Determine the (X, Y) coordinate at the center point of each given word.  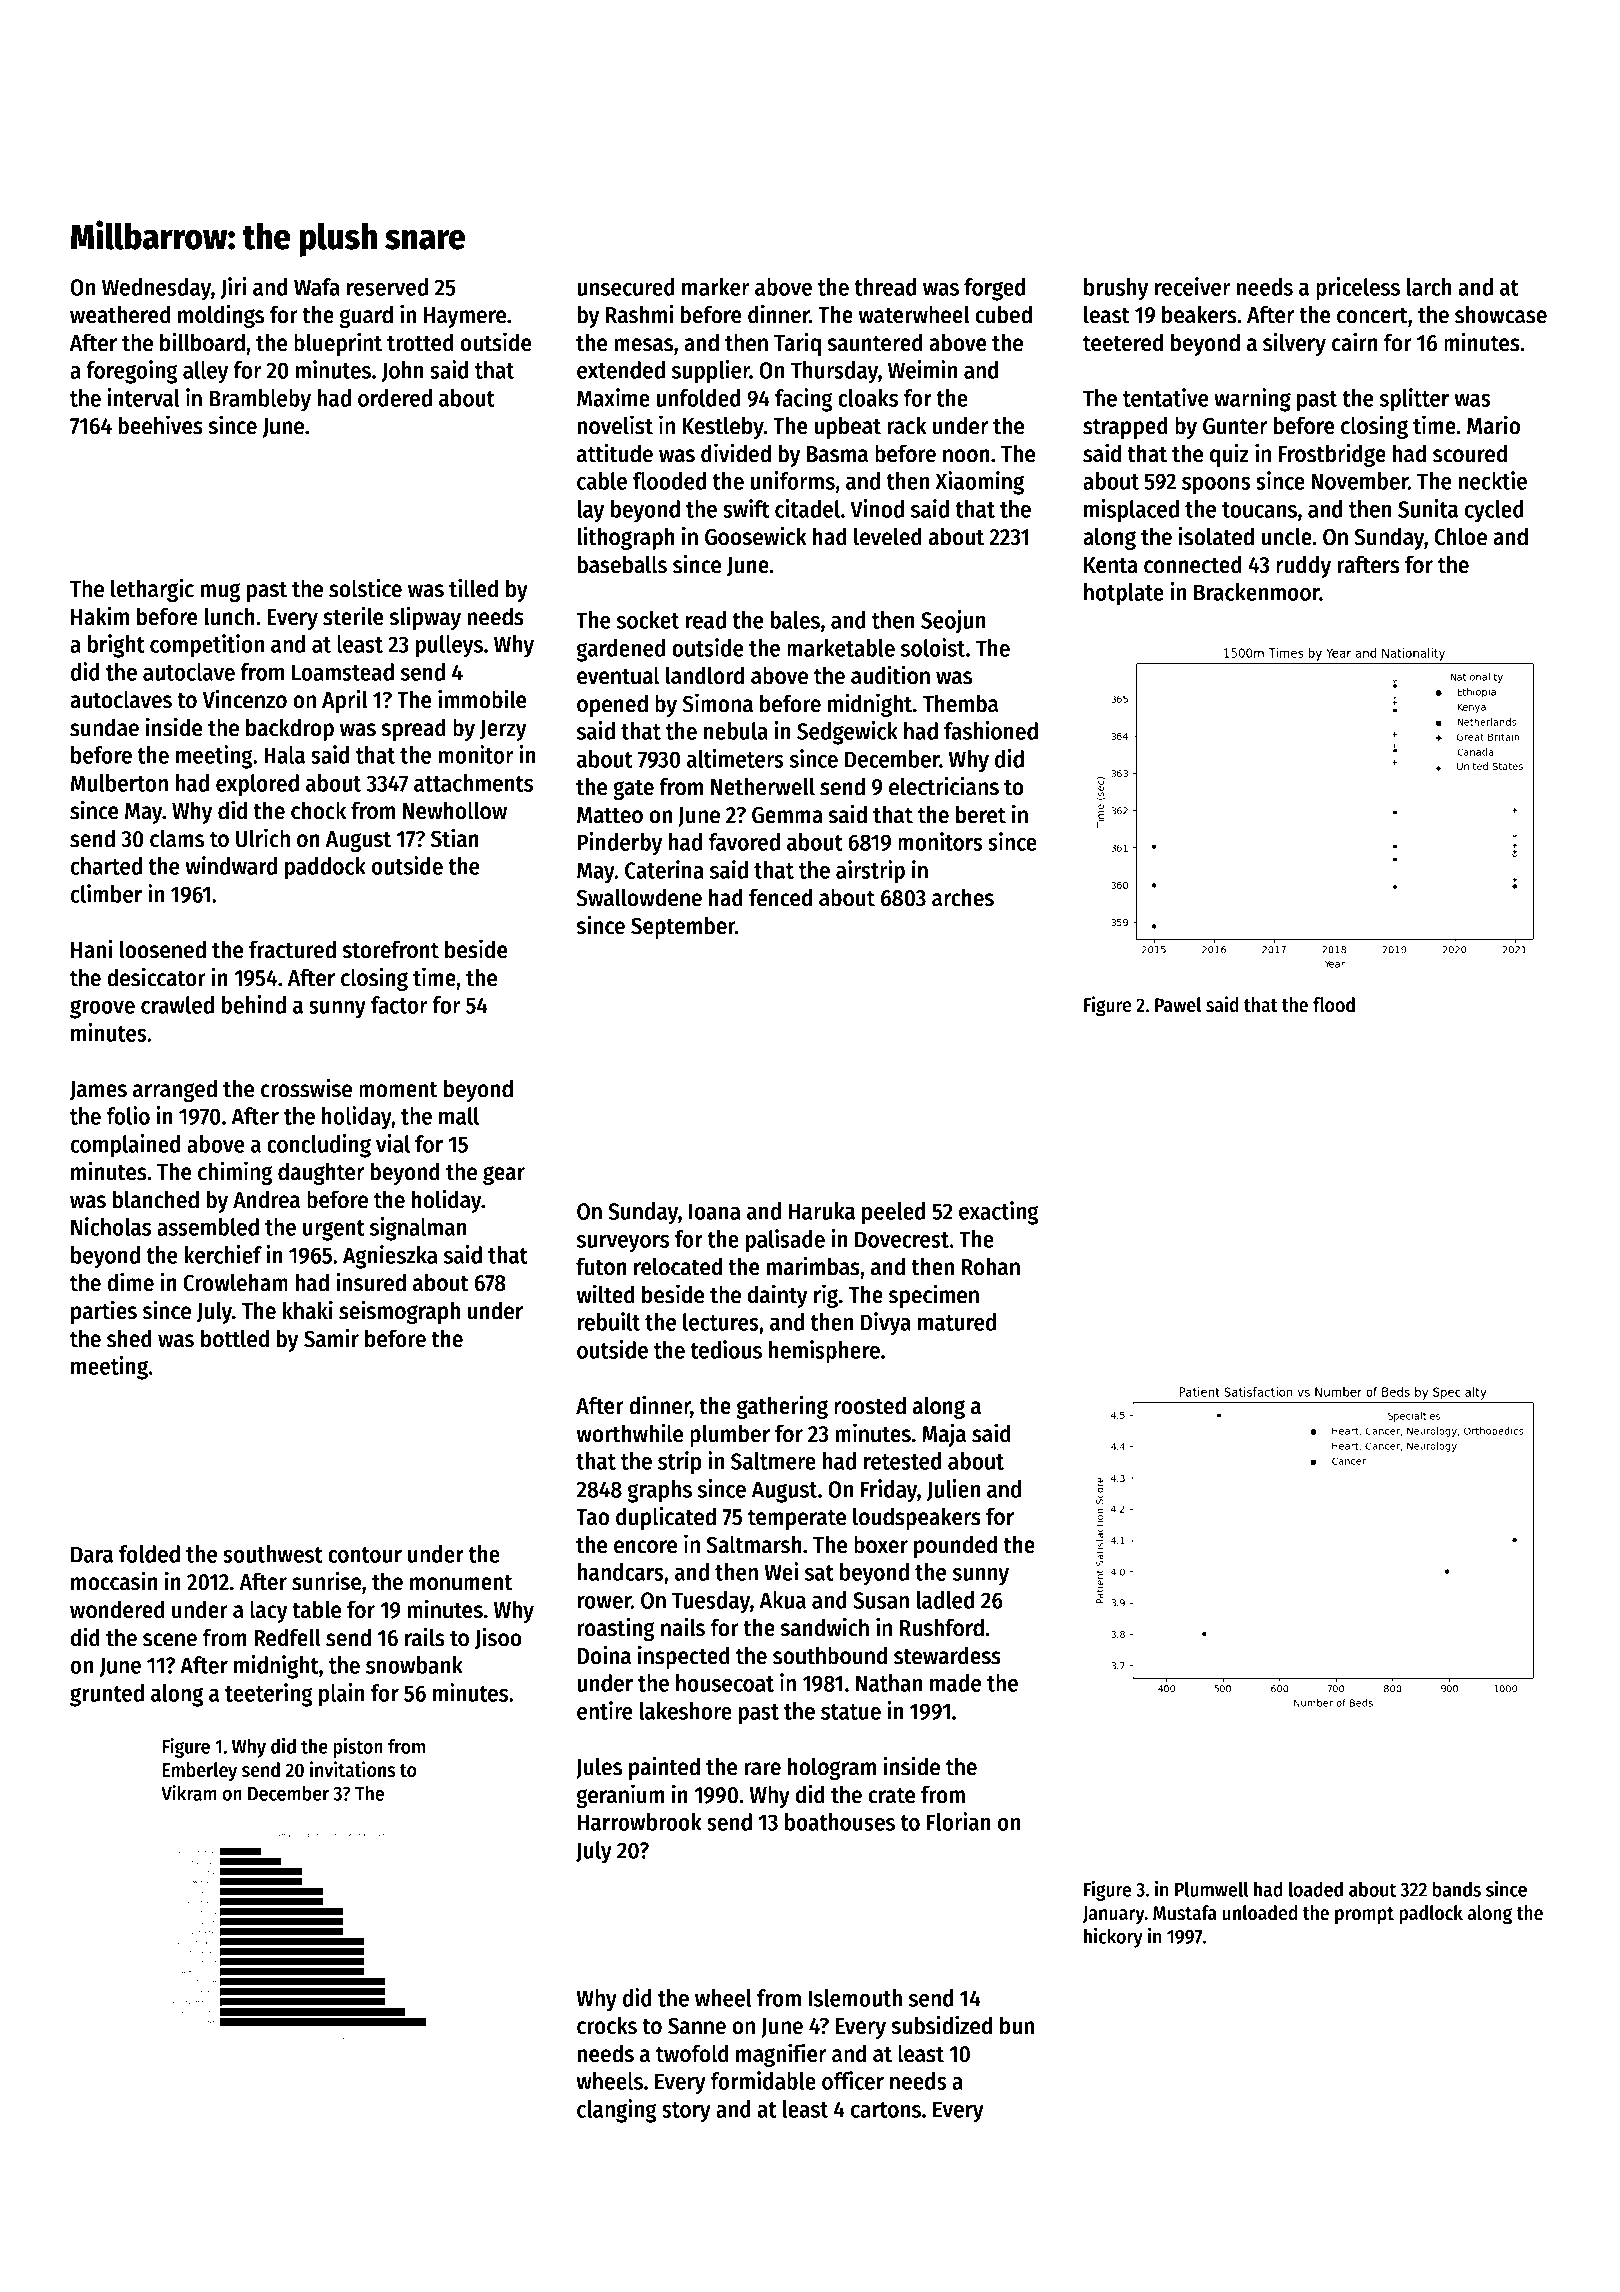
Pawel (1178, 1005)
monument (461, 1582)
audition (890, 675)
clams (177, 838)
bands (1457, 1889)
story (686, 2112)
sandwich (825, 1627)
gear (504, 1175)
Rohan (991, 1266)
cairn (1355, 342)
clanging (617, 2111)
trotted (420, 342)
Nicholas (111, 1226)
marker (715, 287)
